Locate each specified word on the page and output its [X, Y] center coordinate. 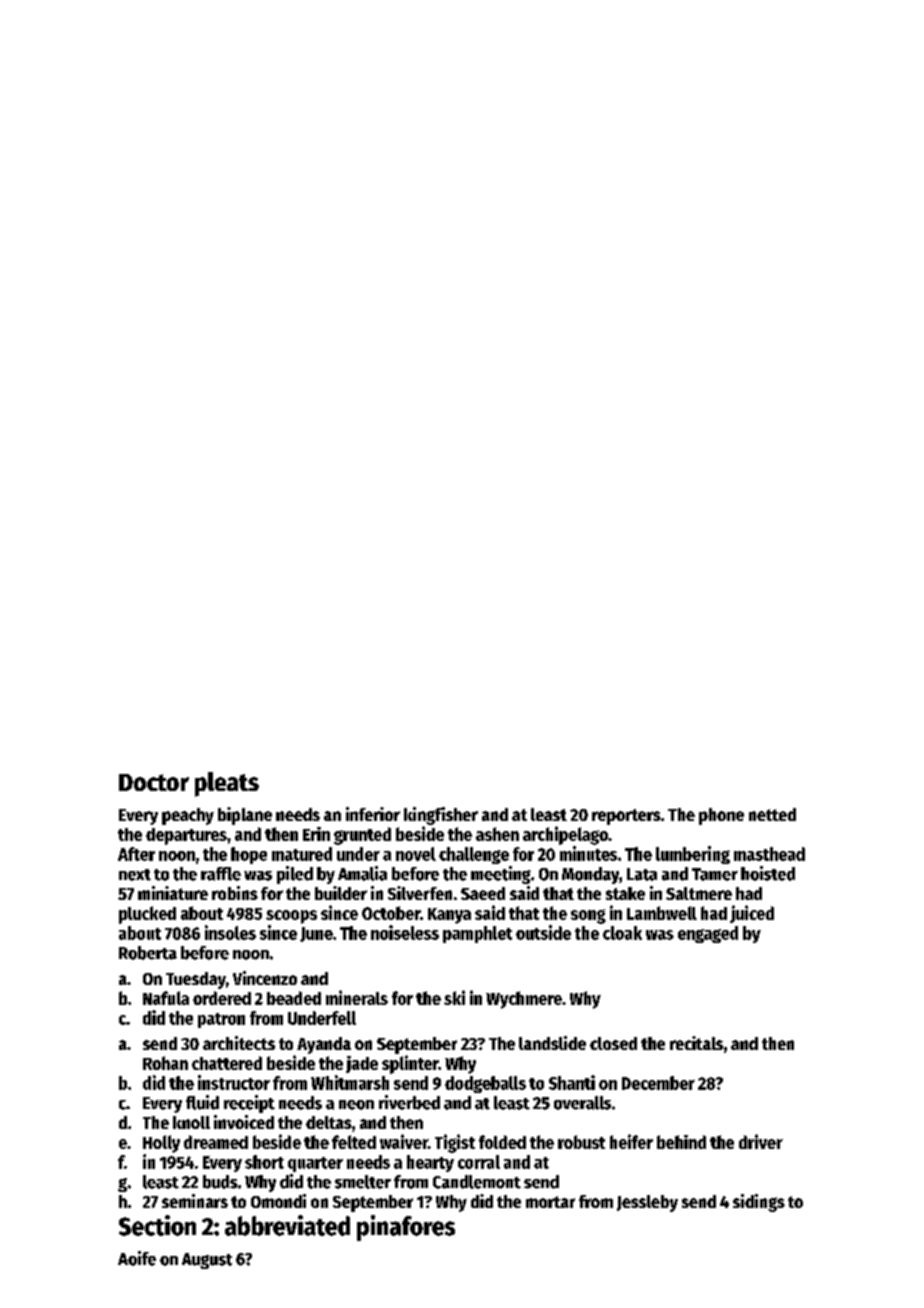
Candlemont [477, 1182]
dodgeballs [485, 1084]
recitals [696, 1043]
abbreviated [287, 1225]
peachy [188, 816]
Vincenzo [265, 978]
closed [613, 1043]
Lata [642, 874]
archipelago [565, 835]
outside [543, 932]
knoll [191, 1122]
